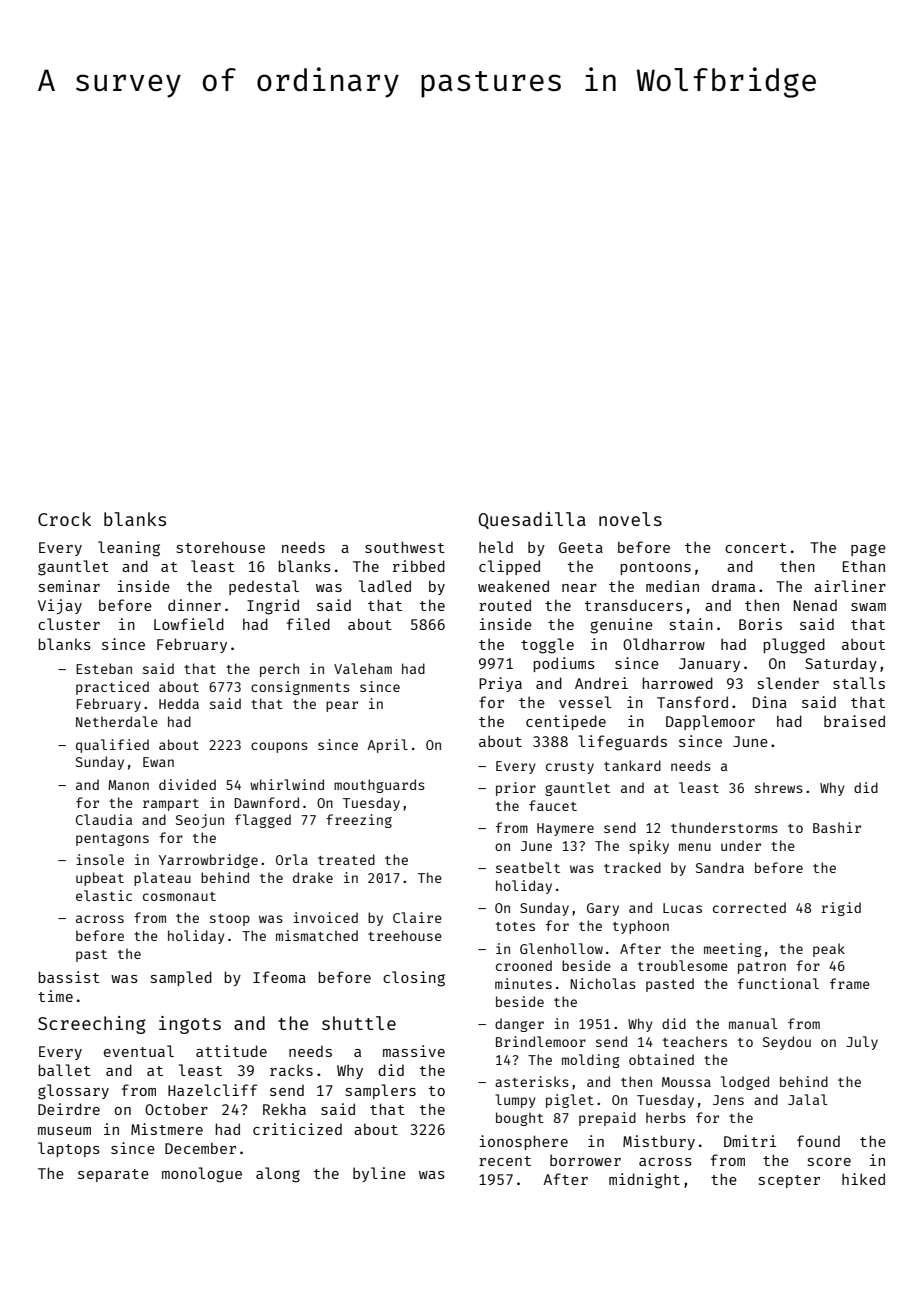  Describe the element at coordinates (603, 983) in the screenshot. I see `Nicholas` at that location.
